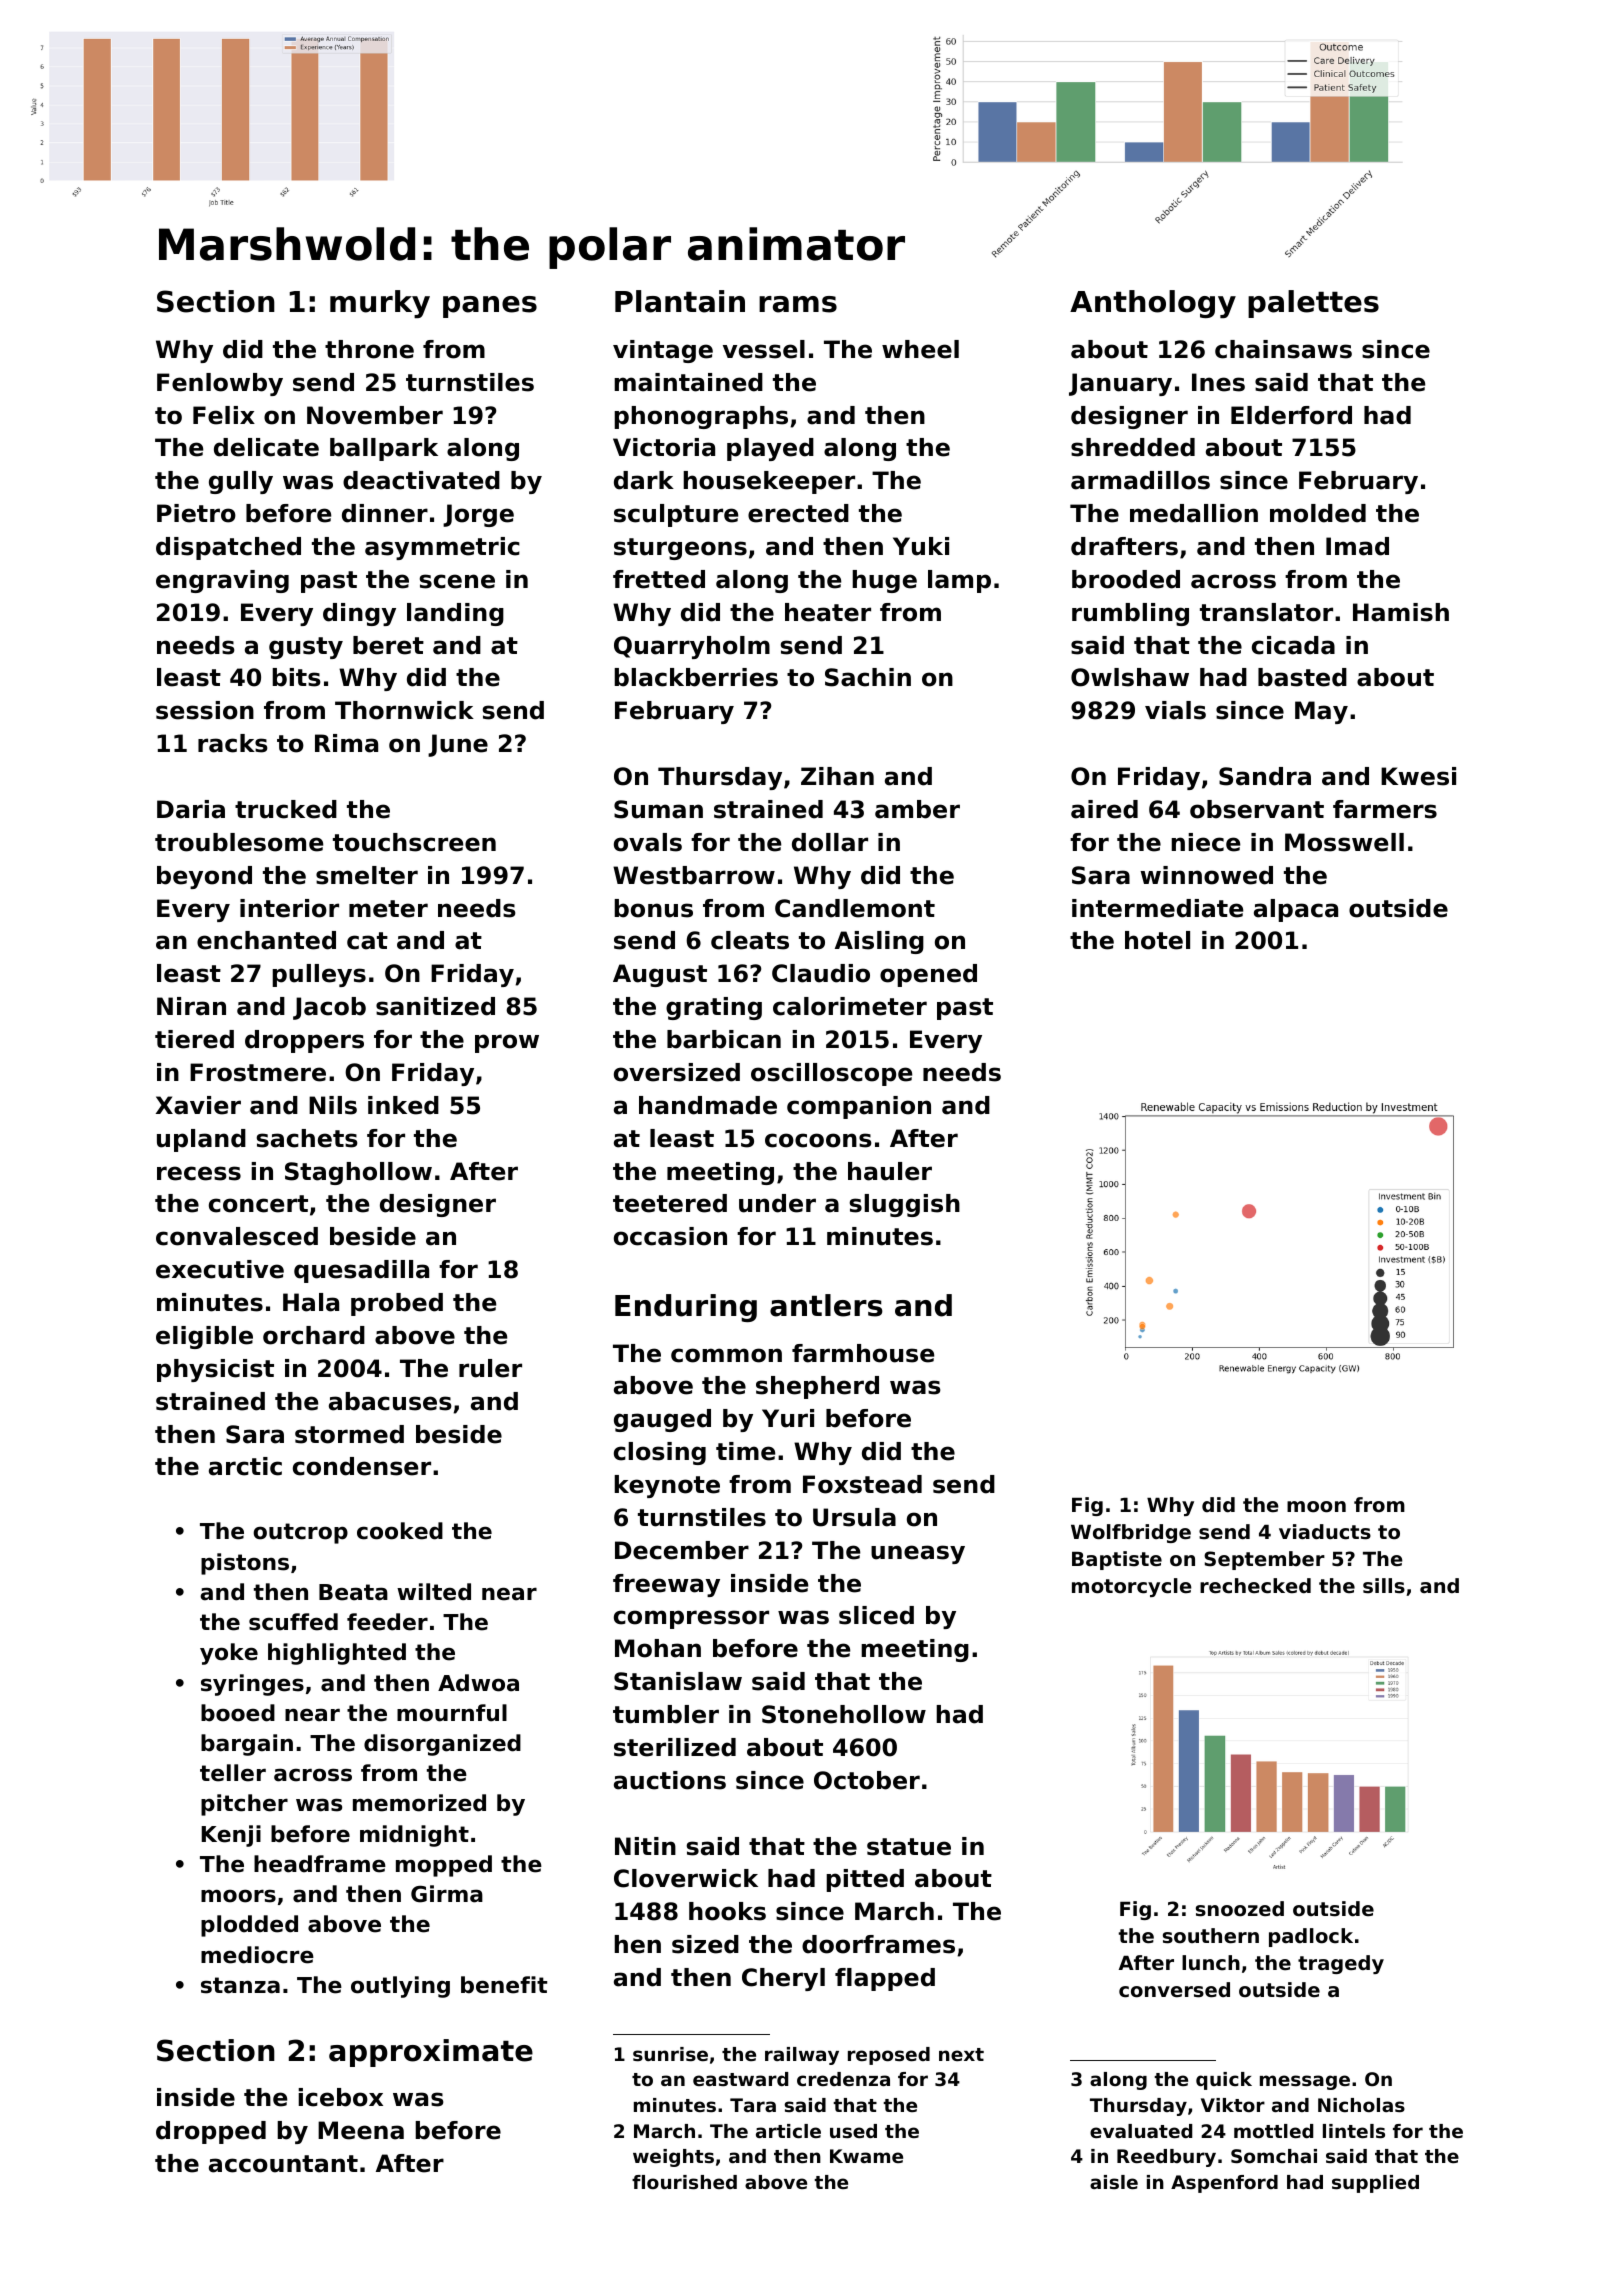 The height and width of the screenshot is (2292, 1620). What do you see at coordinates (680, 301) in the screenshot?
I see `Plantain` at bounding box center [680, 301].
